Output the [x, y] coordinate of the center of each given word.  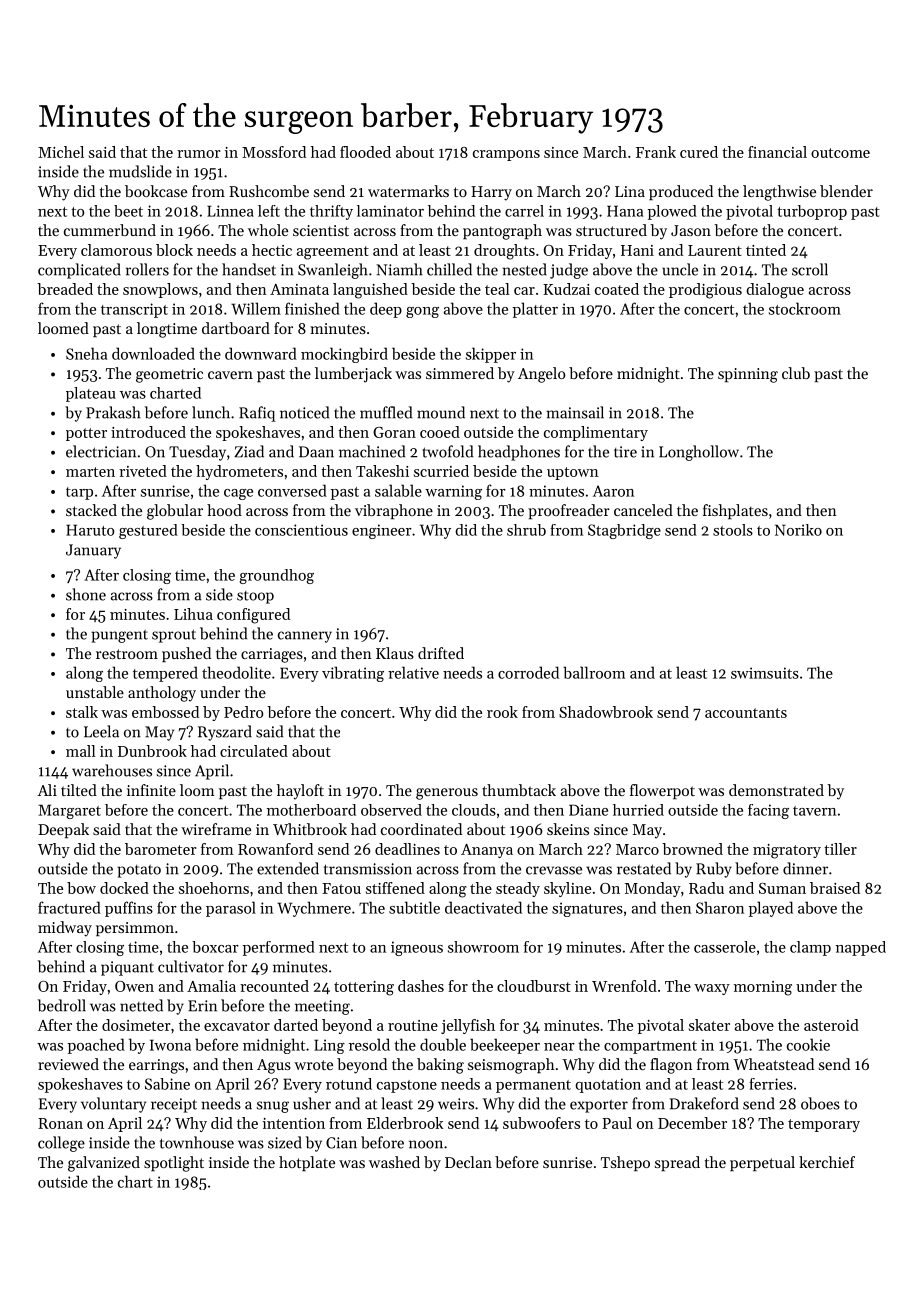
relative [413, 672]
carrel [524, 211]
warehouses [112, 770]
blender [846, 191]
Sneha [86, 353]
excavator [237, 1026]
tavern [814, 811]
